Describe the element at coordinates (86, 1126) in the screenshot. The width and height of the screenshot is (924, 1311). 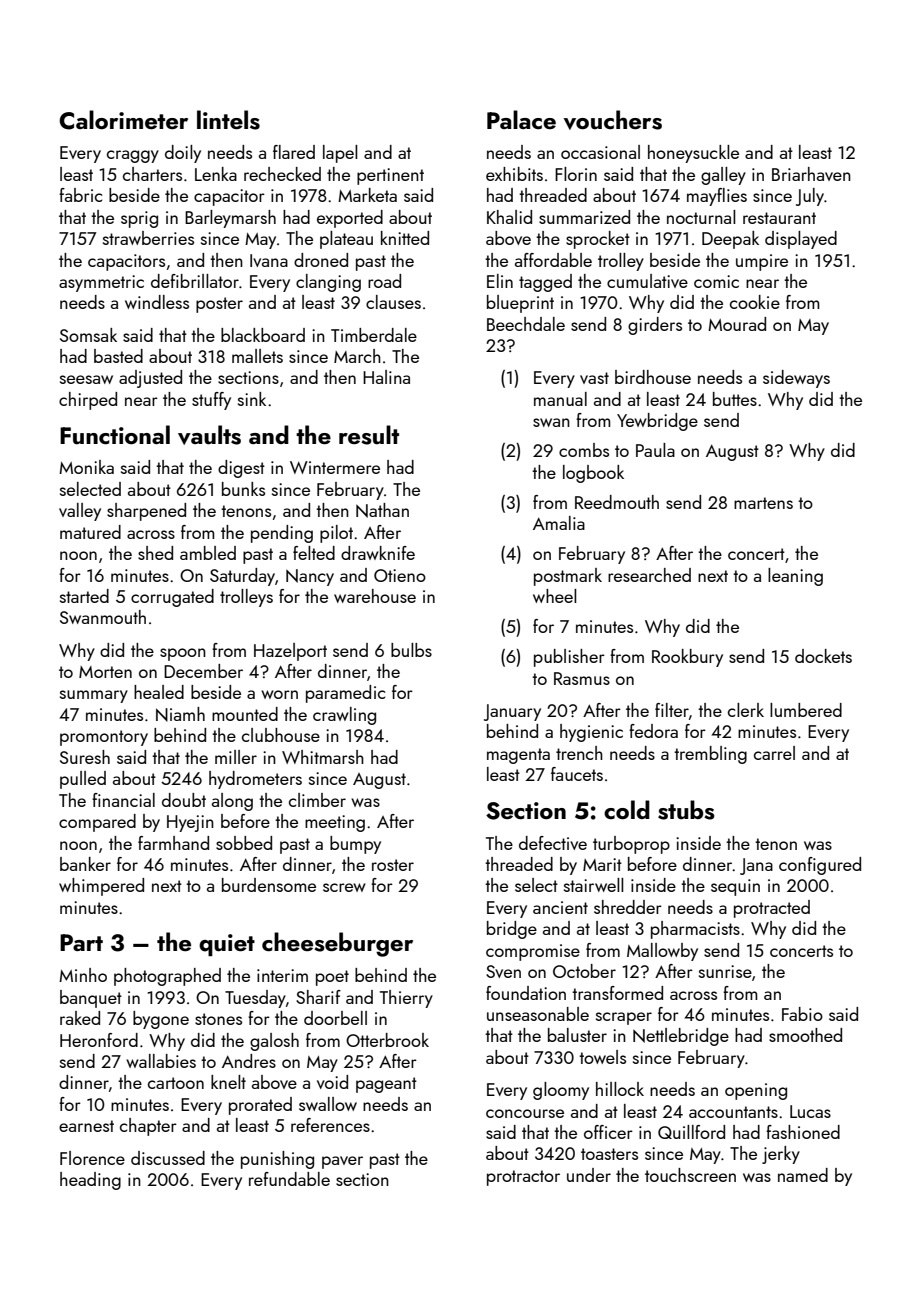
I see `earnest` at that location.
